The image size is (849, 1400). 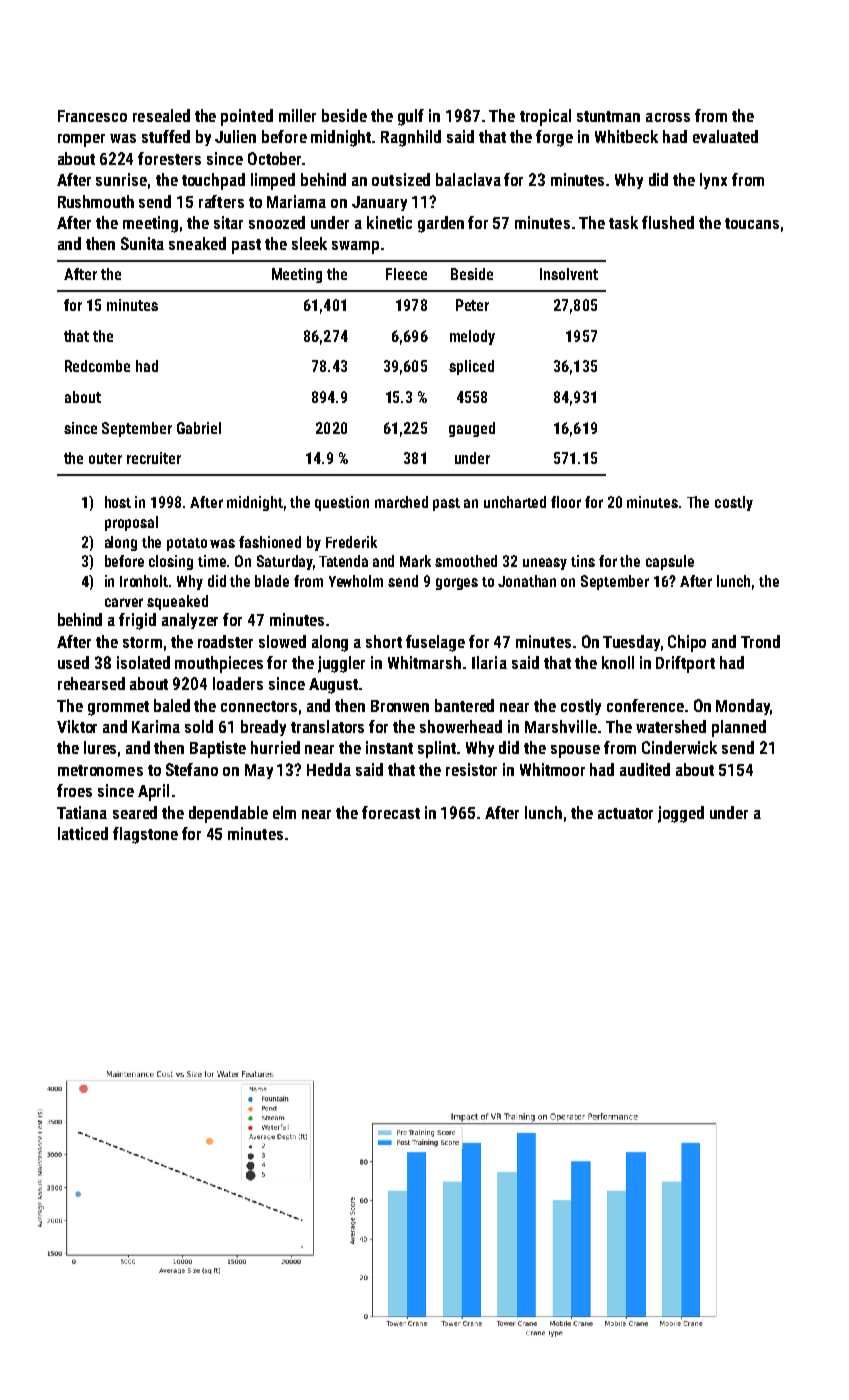 What do you see at coordinates (355, 247) in the image?
I see `swamp` at bounding box center [355, 247].
